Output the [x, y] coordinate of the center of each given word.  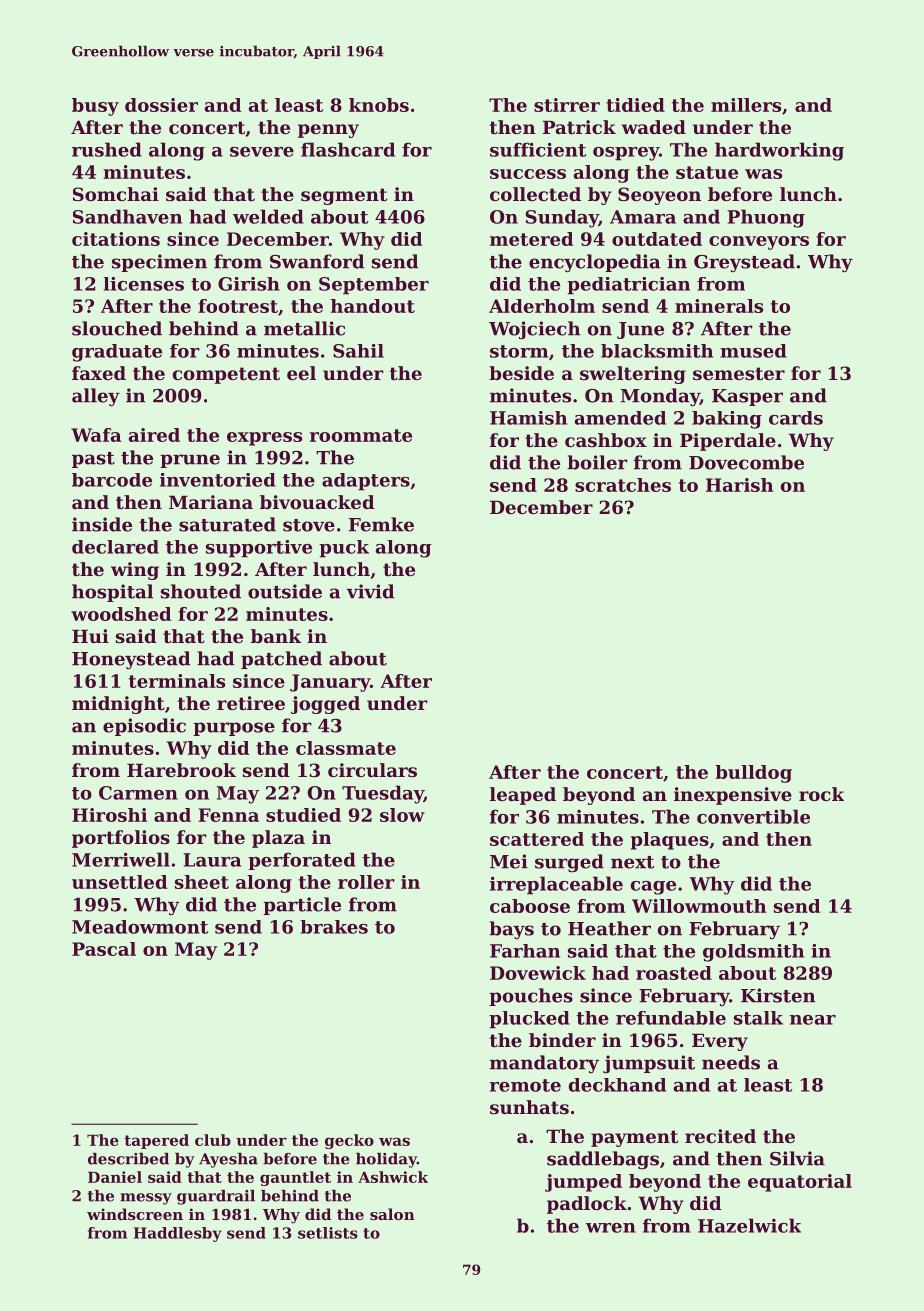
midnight [118, 705]
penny [328, 131]
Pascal [104, 949]
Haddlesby [178, 1234]
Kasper [747, 397]
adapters [366, 482]
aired [154, 435]
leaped [523, 796]
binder [562, 1040]
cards [796, 418]
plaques [670, 841]
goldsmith [753, 953]
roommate [361, 435]
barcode [112, 480]
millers [746, 105]
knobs [379, 105]
